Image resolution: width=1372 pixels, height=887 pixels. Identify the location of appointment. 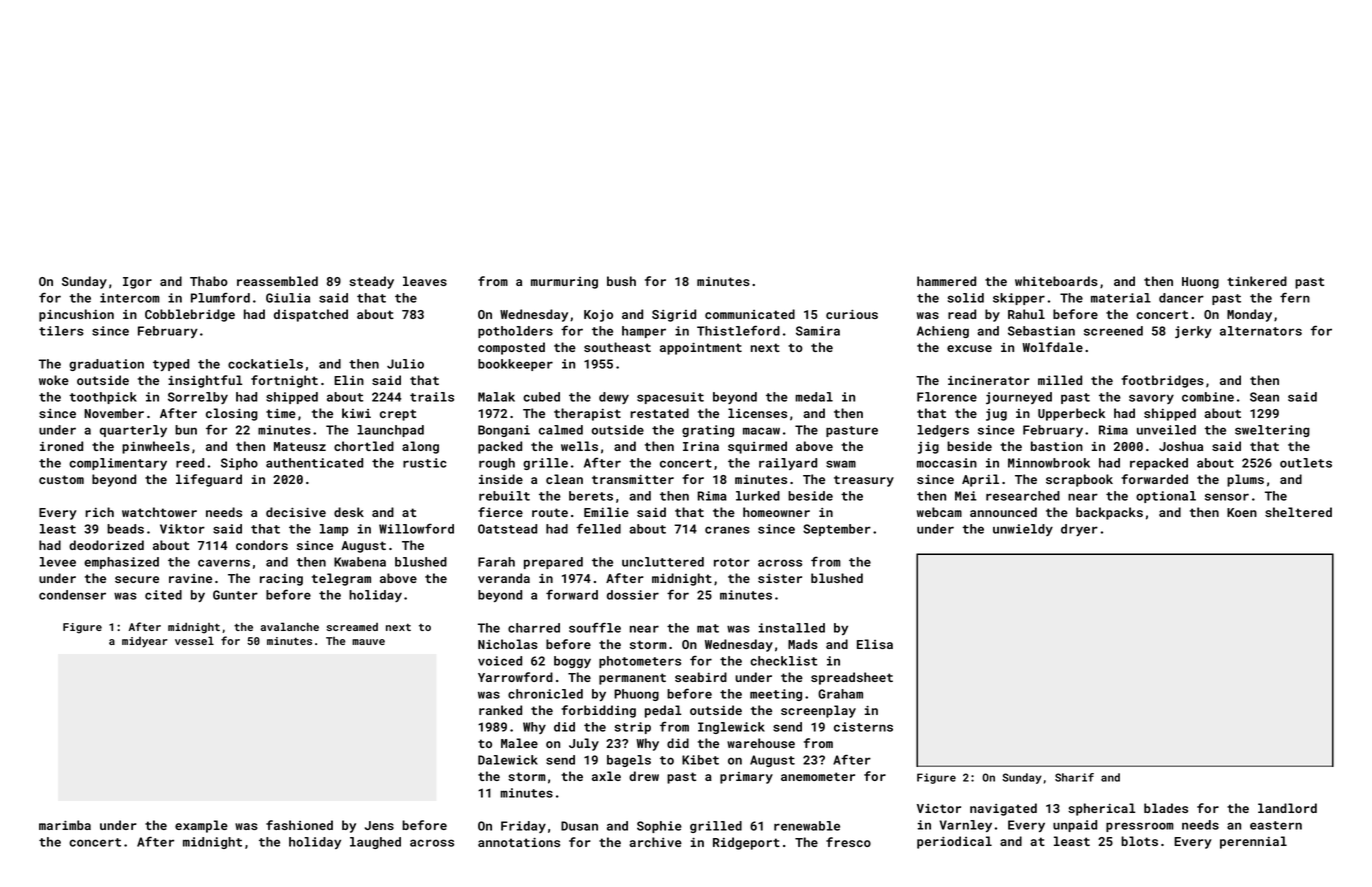
(701, 349).
